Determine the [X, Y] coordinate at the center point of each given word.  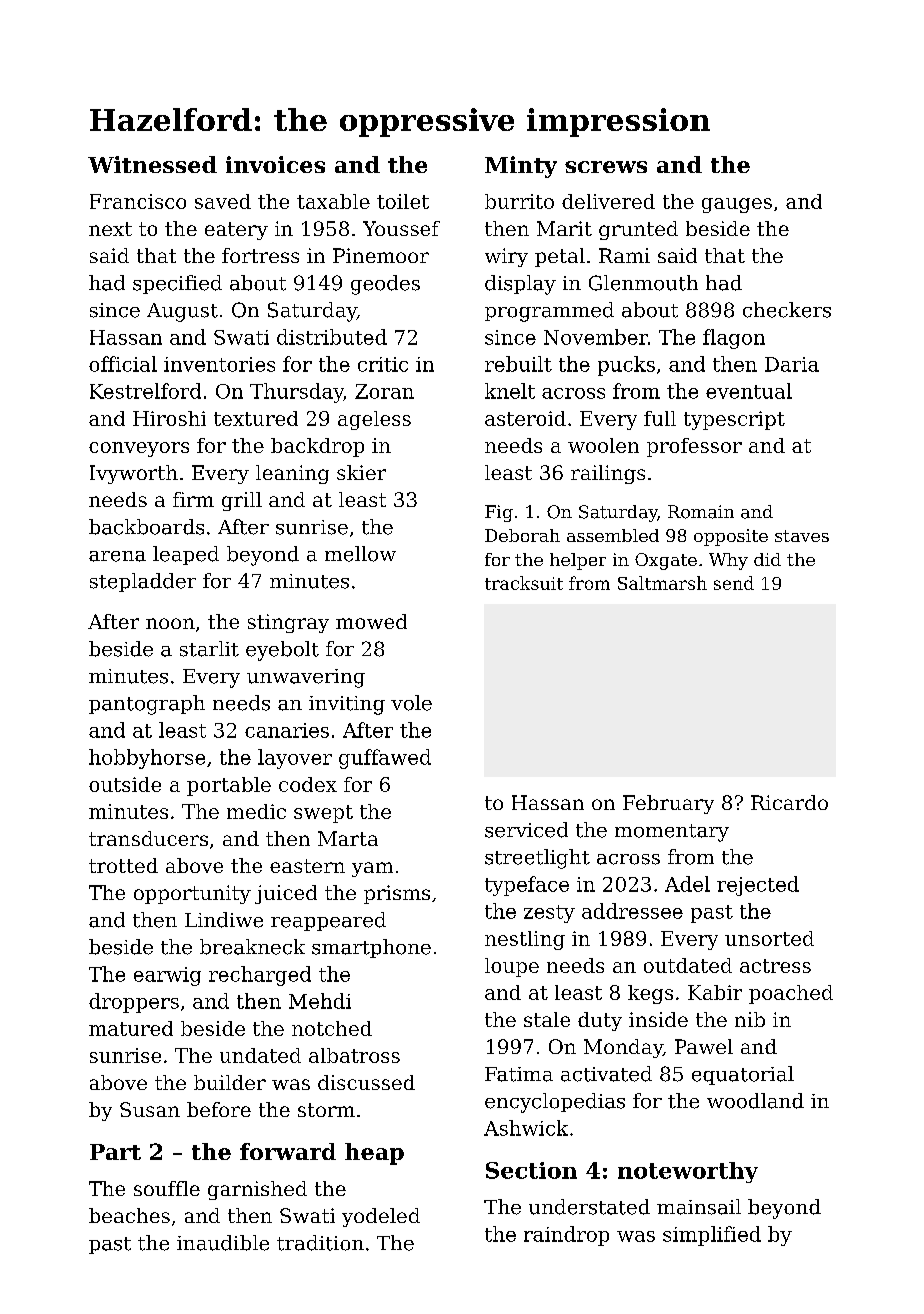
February [668, 804]
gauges [737, 205]
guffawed [385, 759]
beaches [129, 1215]
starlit [209, 649]
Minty [521, 167]
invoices [275, 164]
